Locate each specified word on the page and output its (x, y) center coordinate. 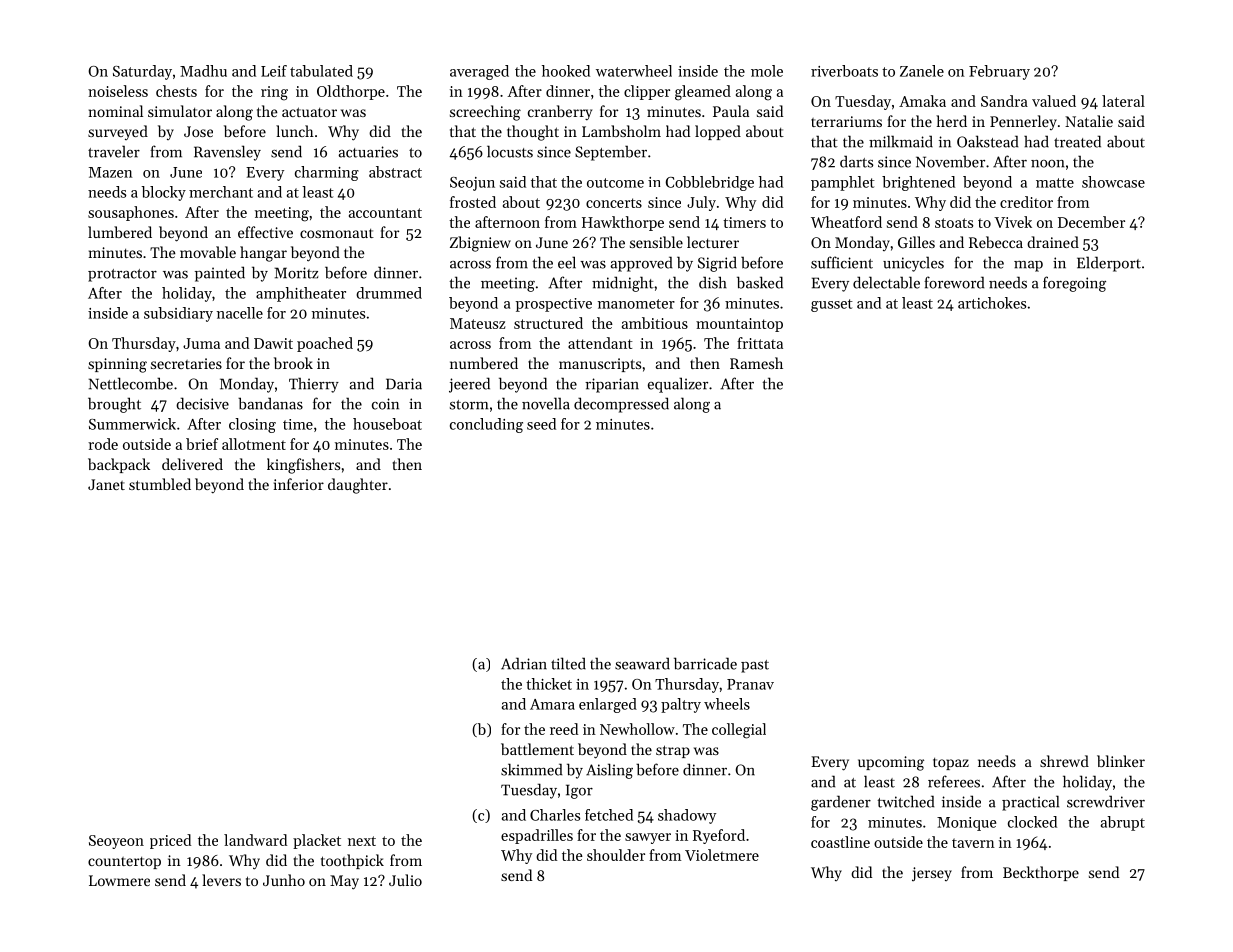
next (362, 841)
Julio (405, 880)
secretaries (186, 363)
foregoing (1074, 284)
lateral (1123, 101)
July (701, 203)
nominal (116, 111)
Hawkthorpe (623, 223)
